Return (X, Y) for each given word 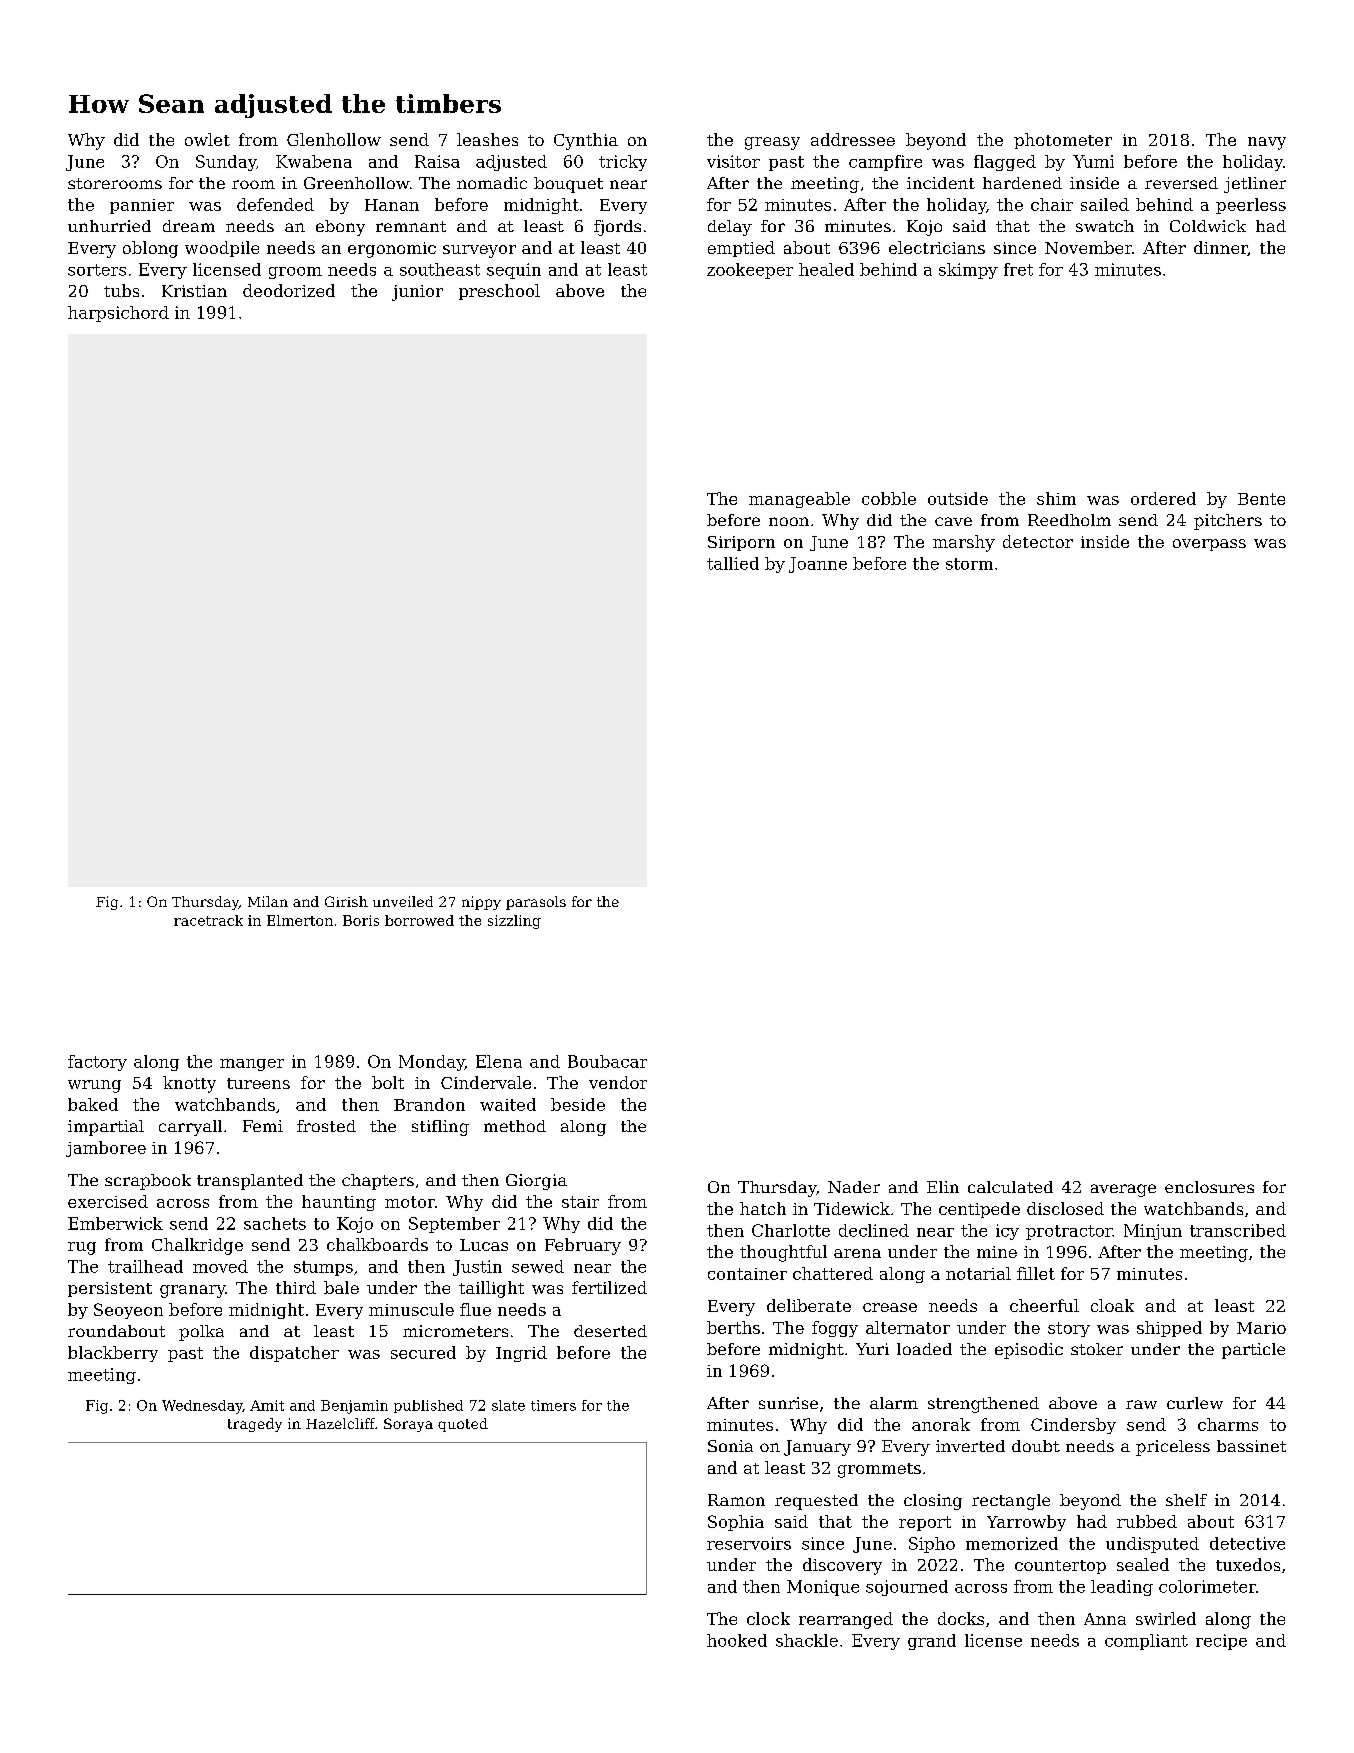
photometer (1063, 141)
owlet (207, 139)
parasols (536, 903)
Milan (268, 901)
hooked (737, 1640)
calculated (1010, 1187)
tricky (623, 163)
